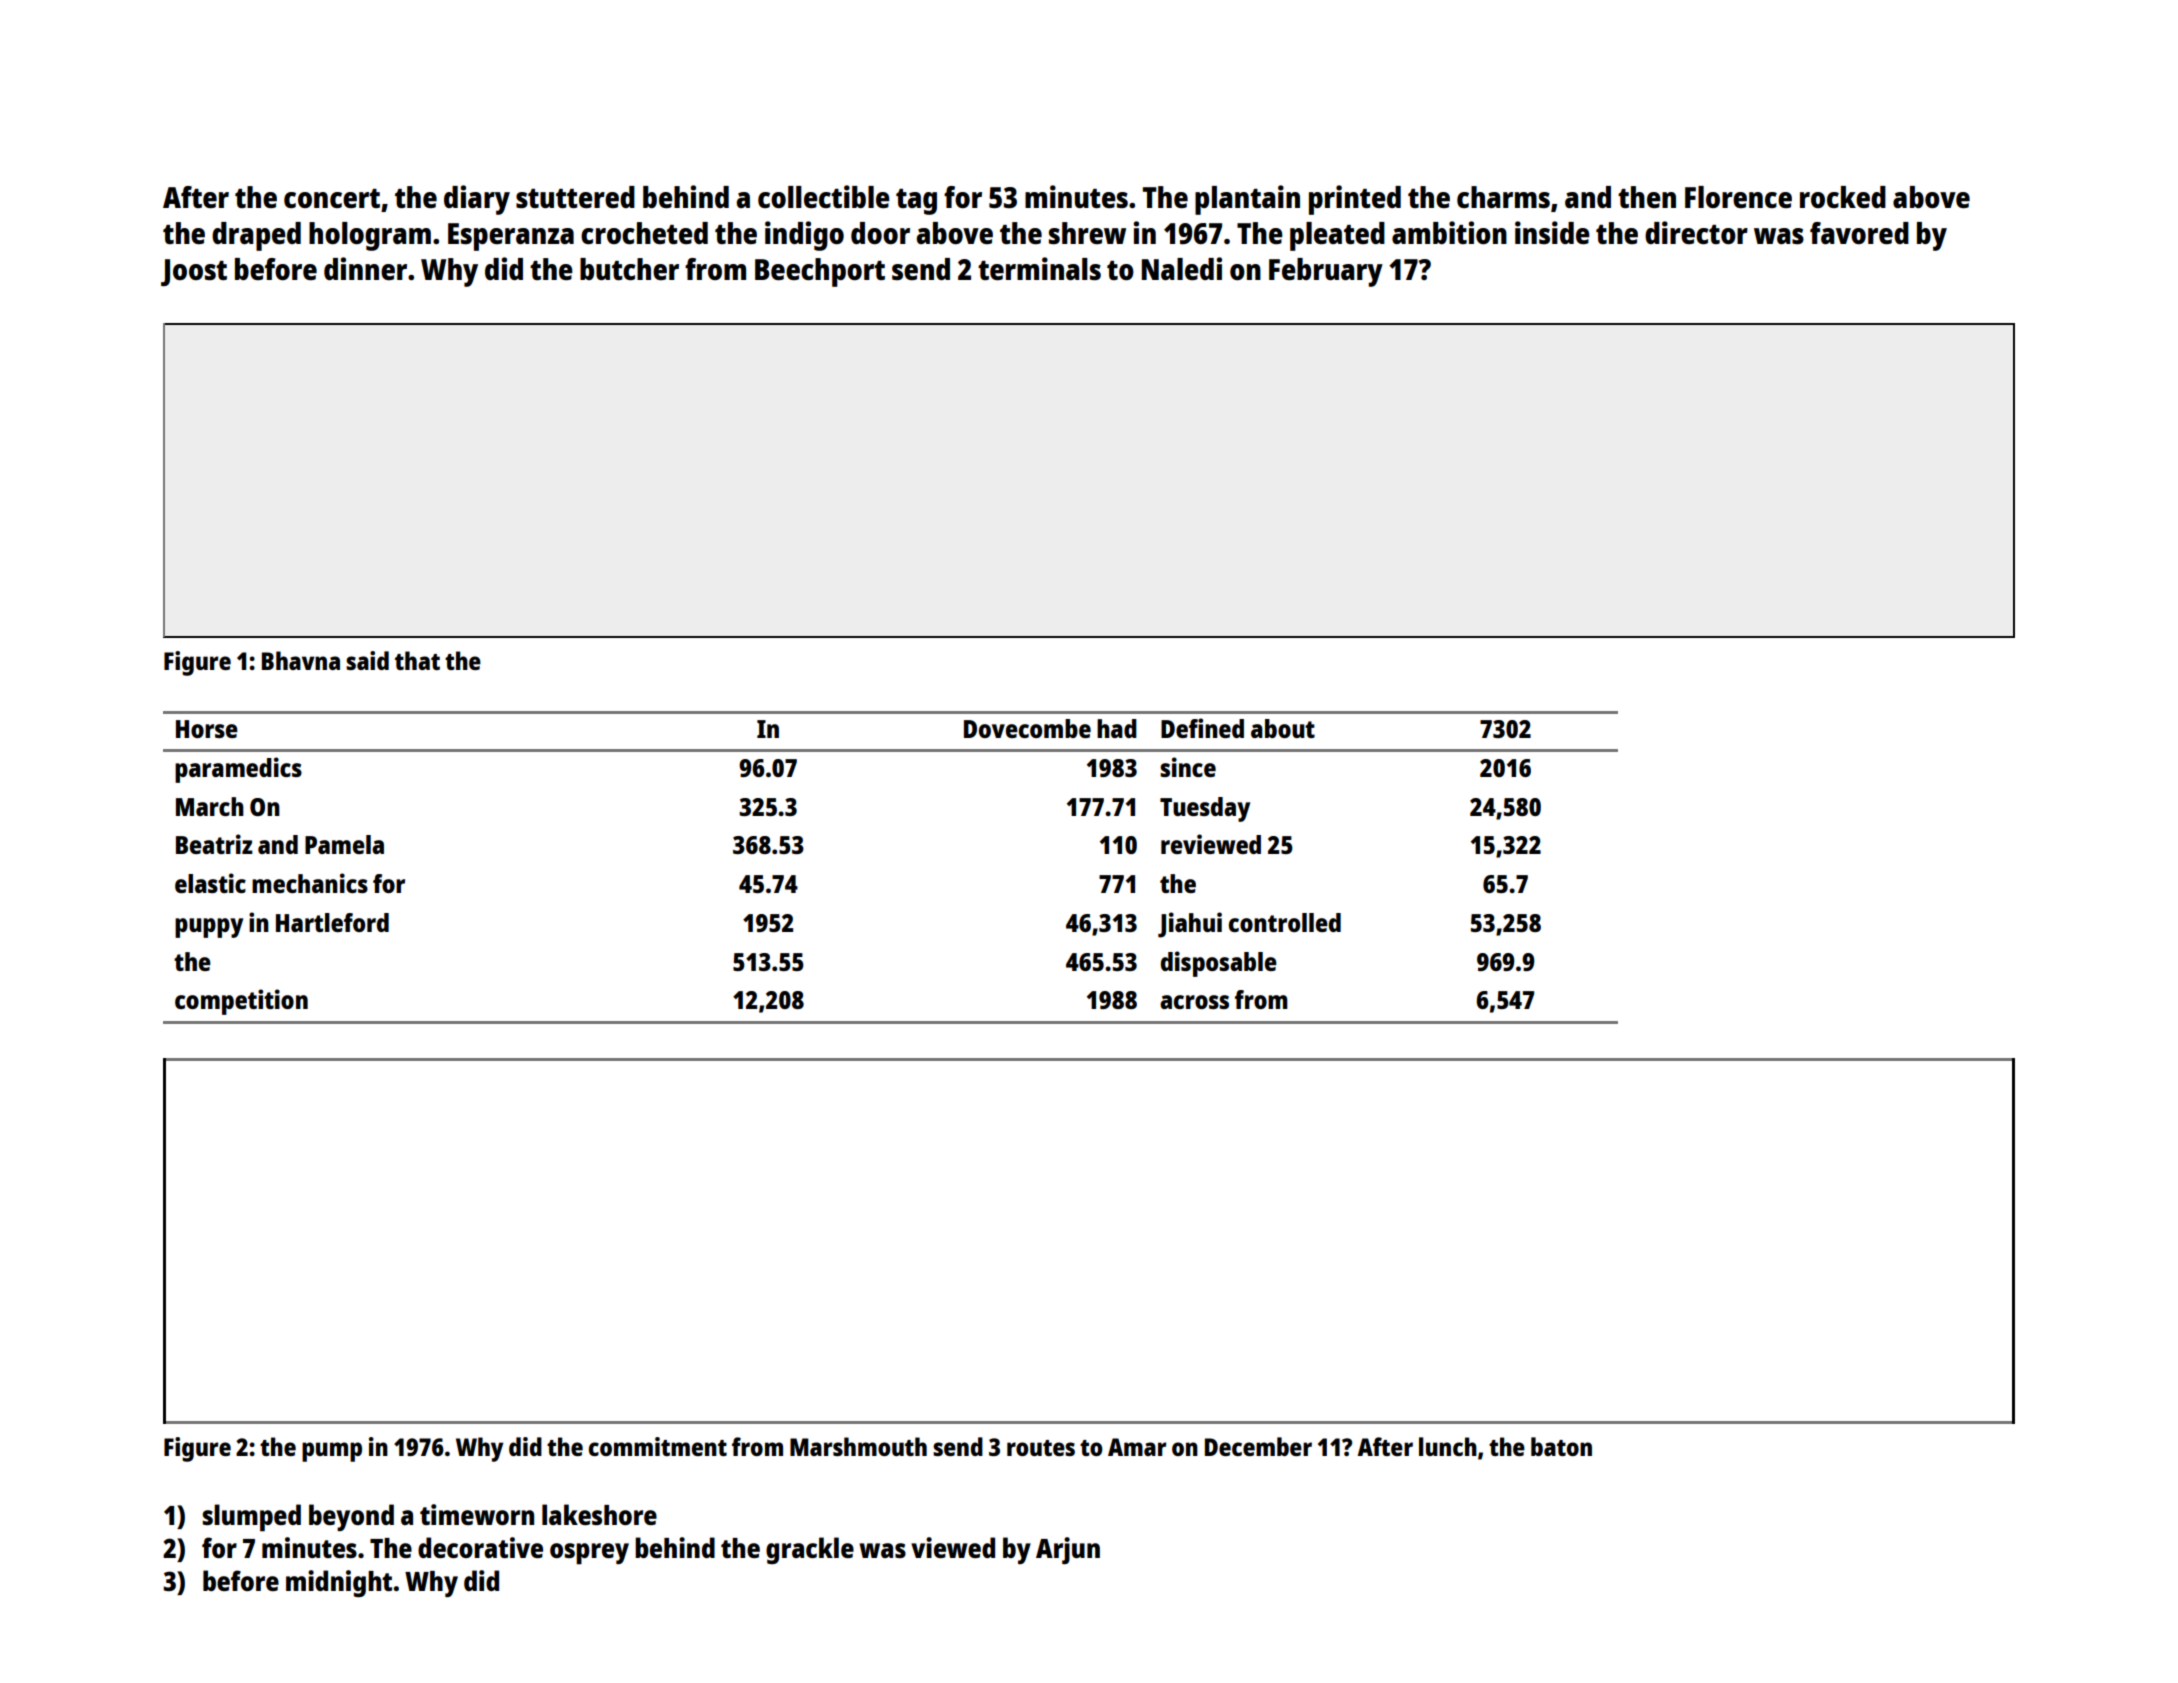 The image size is (2178, 1683). I want to click on disposable, so click(1219, 964).
